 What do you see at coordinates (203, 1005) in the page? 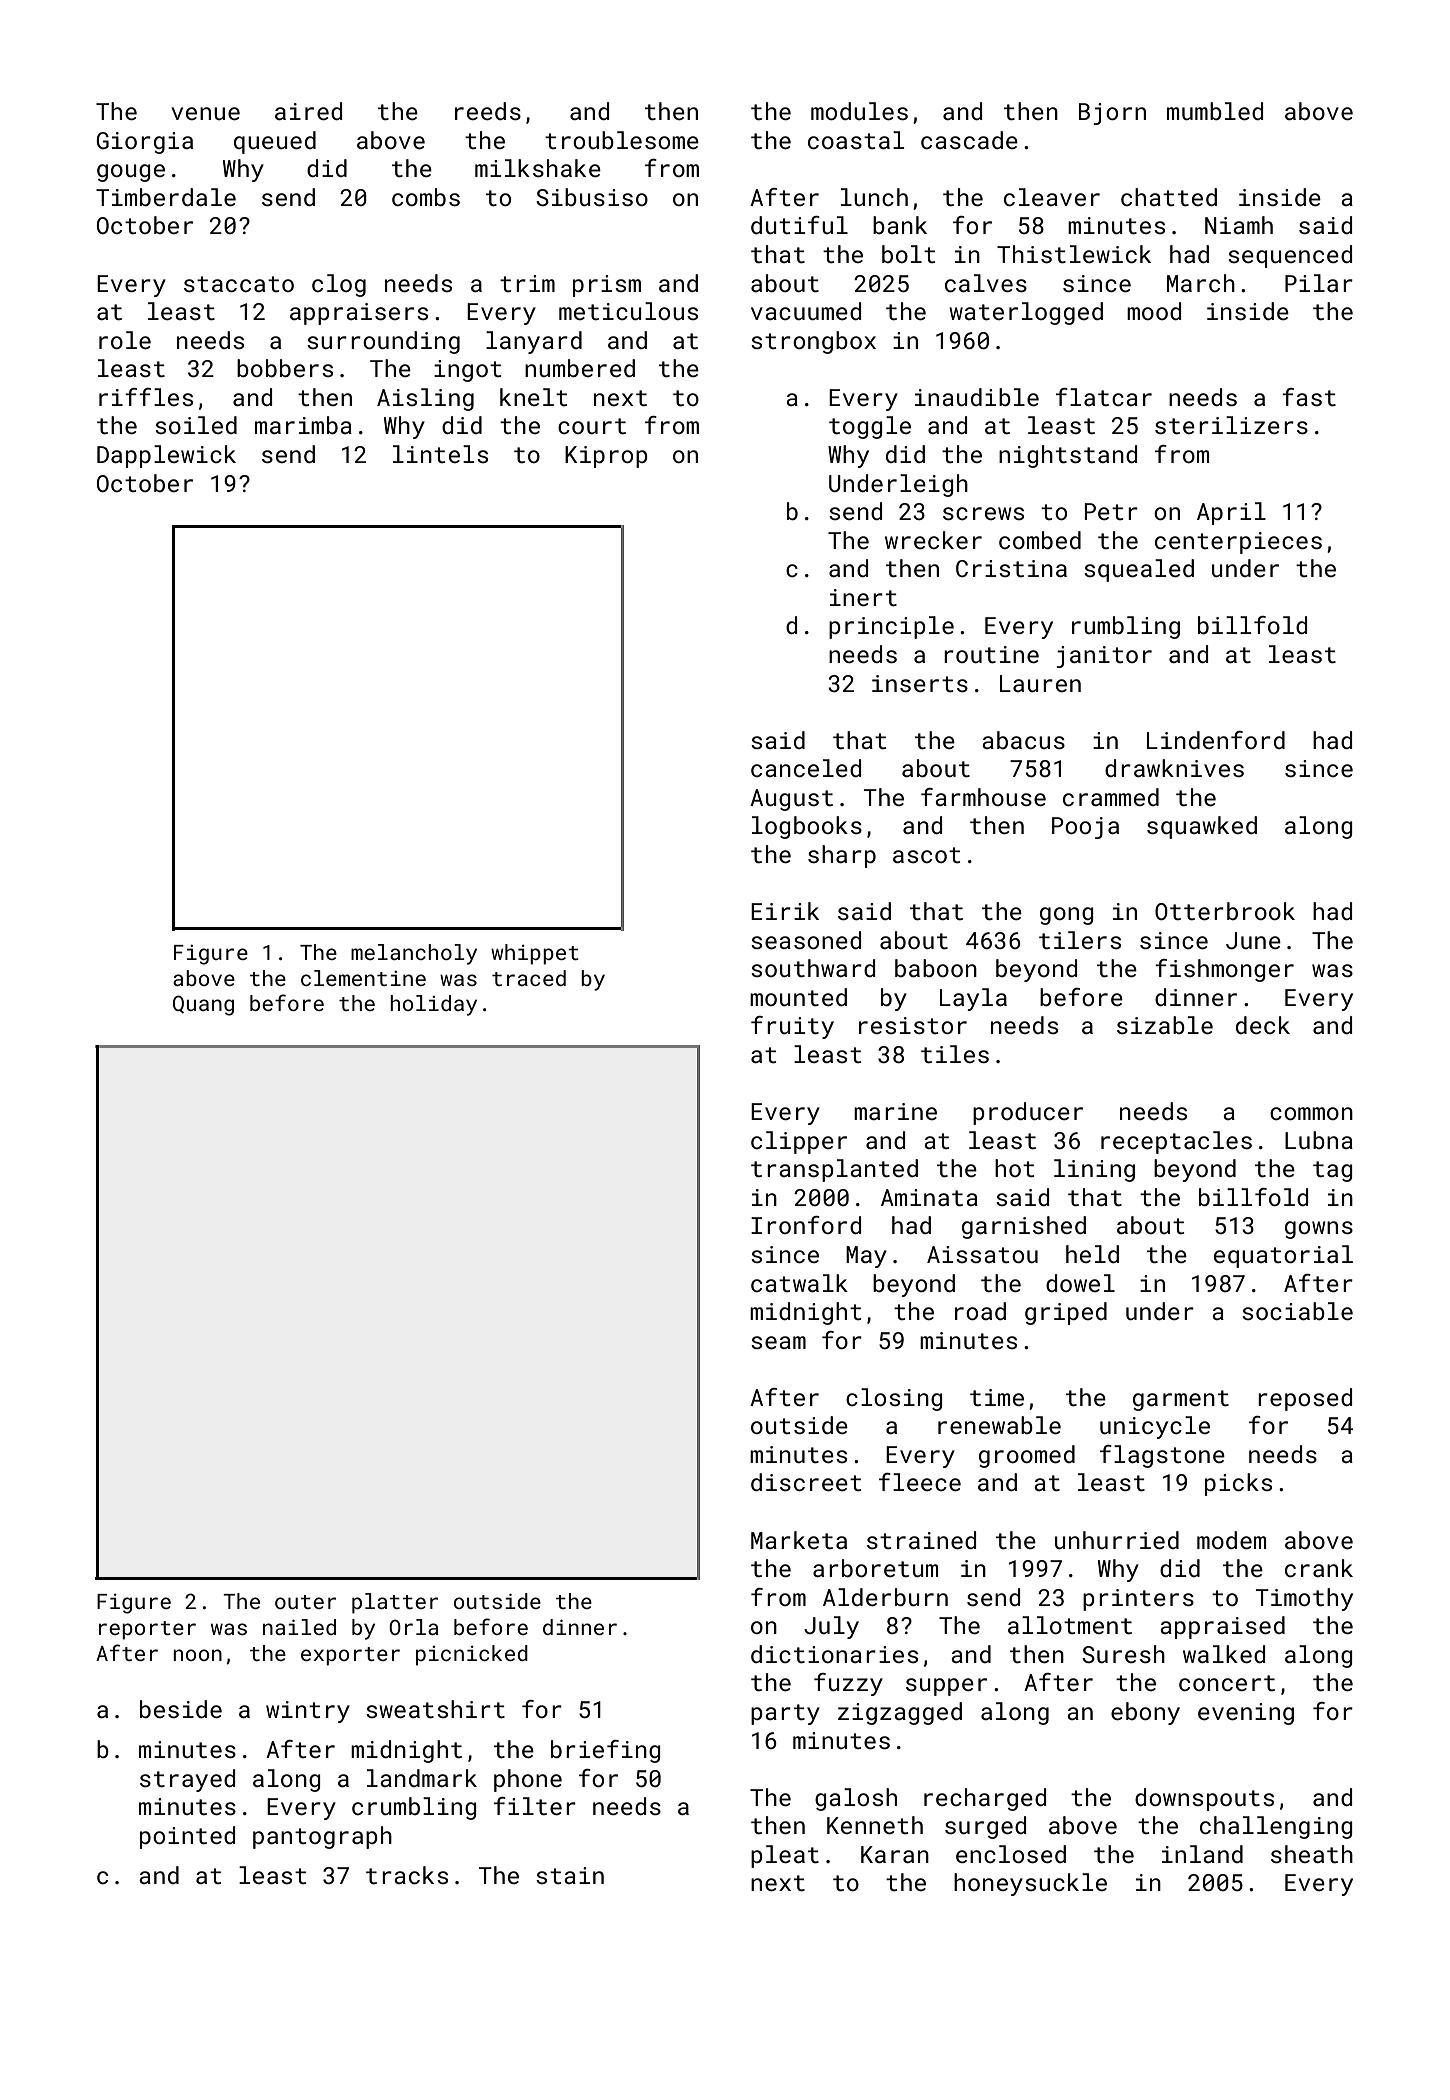
I see `Quang` at bounding box center [203, 1005].
